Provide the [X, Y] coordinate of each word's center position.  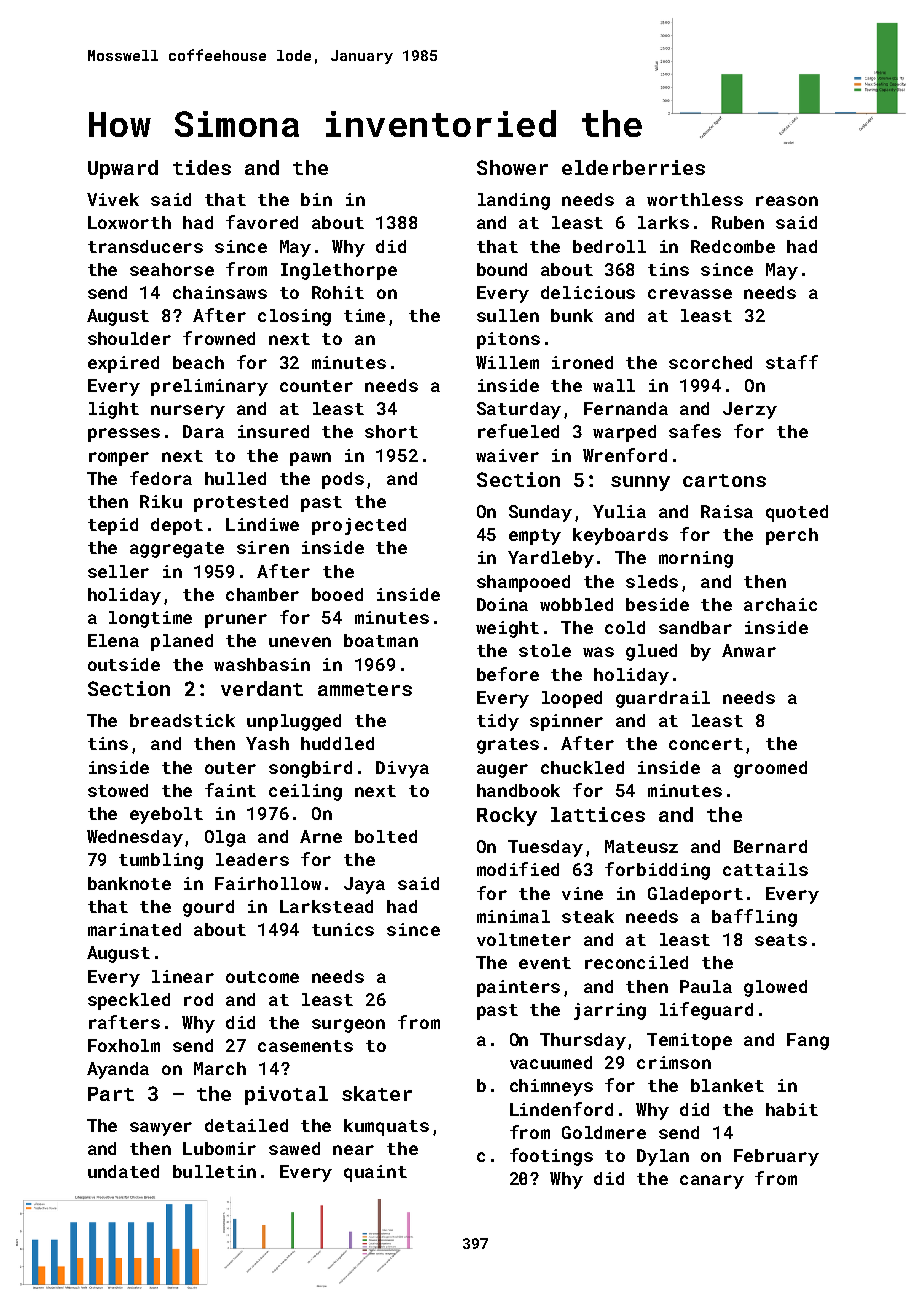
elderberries [633, 167]
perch [792, 536]
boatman [381, 640]
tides [202, 167]
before [508, 674]
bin [316, 199]
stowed [118, 790]
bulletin [214, 1171]
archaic [780, 604]
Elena [113, 640]
